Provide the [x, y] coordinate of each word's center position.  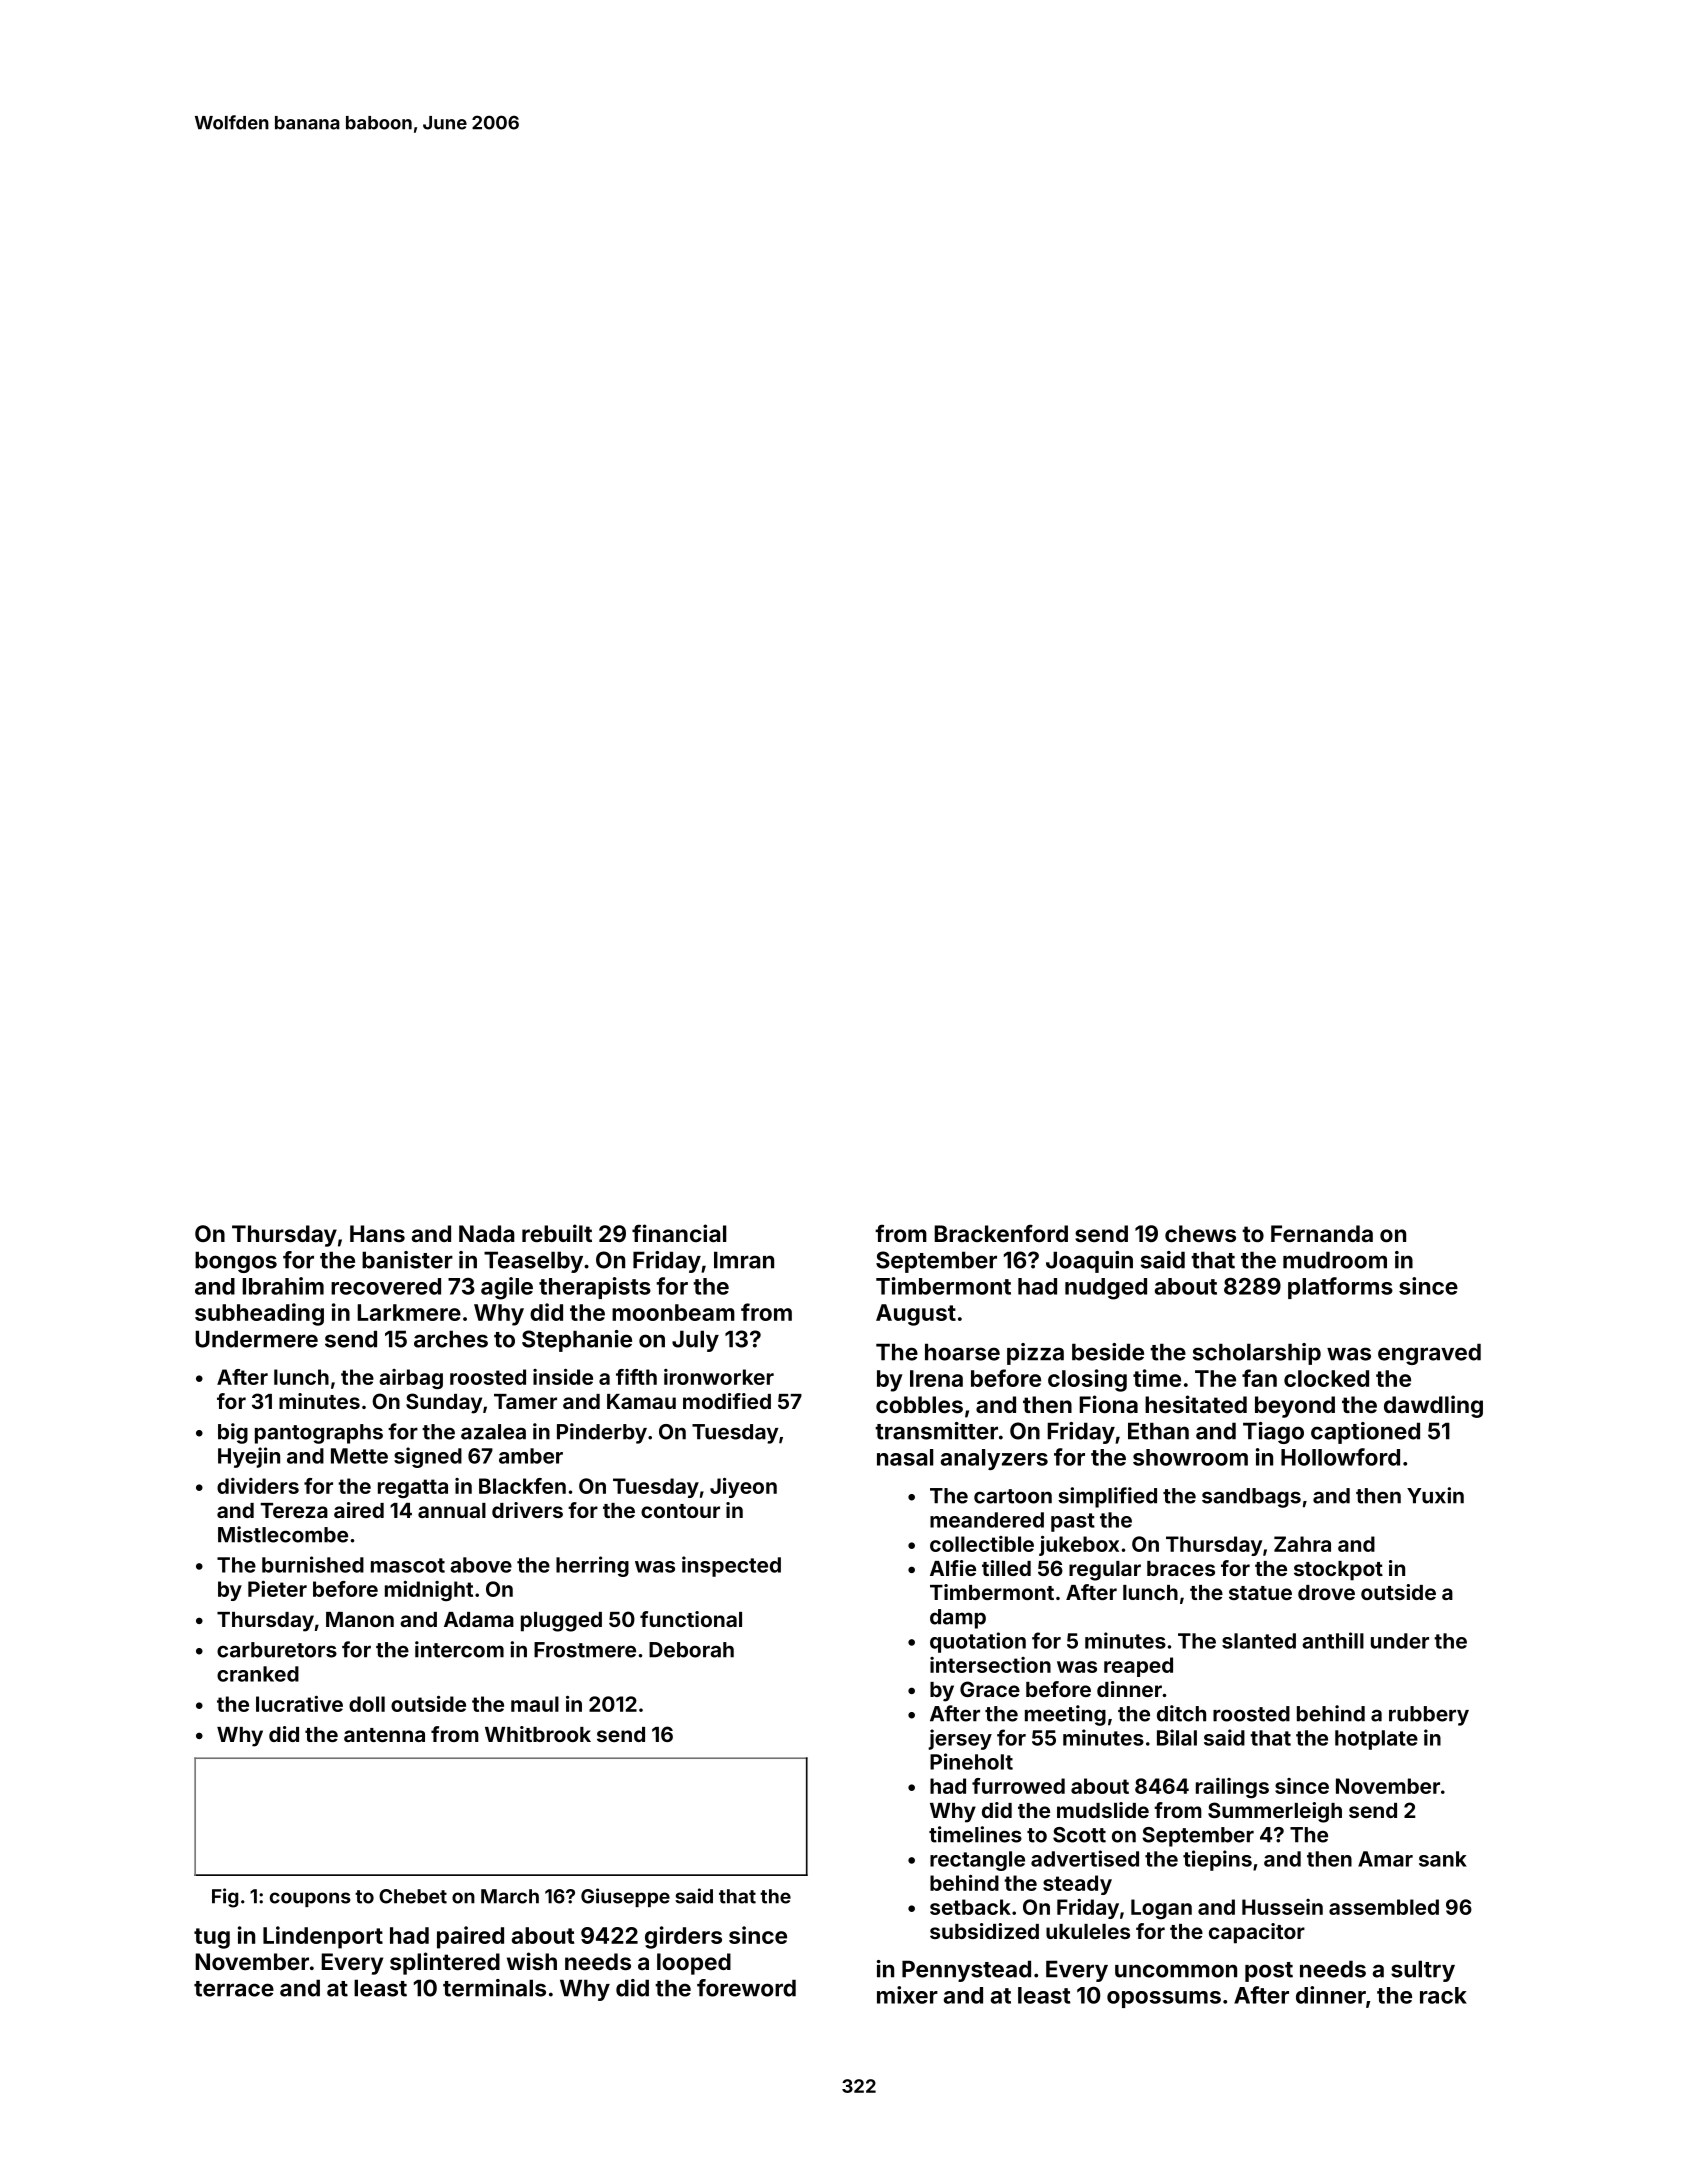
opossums [1164, 1999]
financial [679, 1233]
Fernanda [1322, 1233]
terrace [234, 1989]
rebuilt [557, 1233]
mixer [907, 1995]
